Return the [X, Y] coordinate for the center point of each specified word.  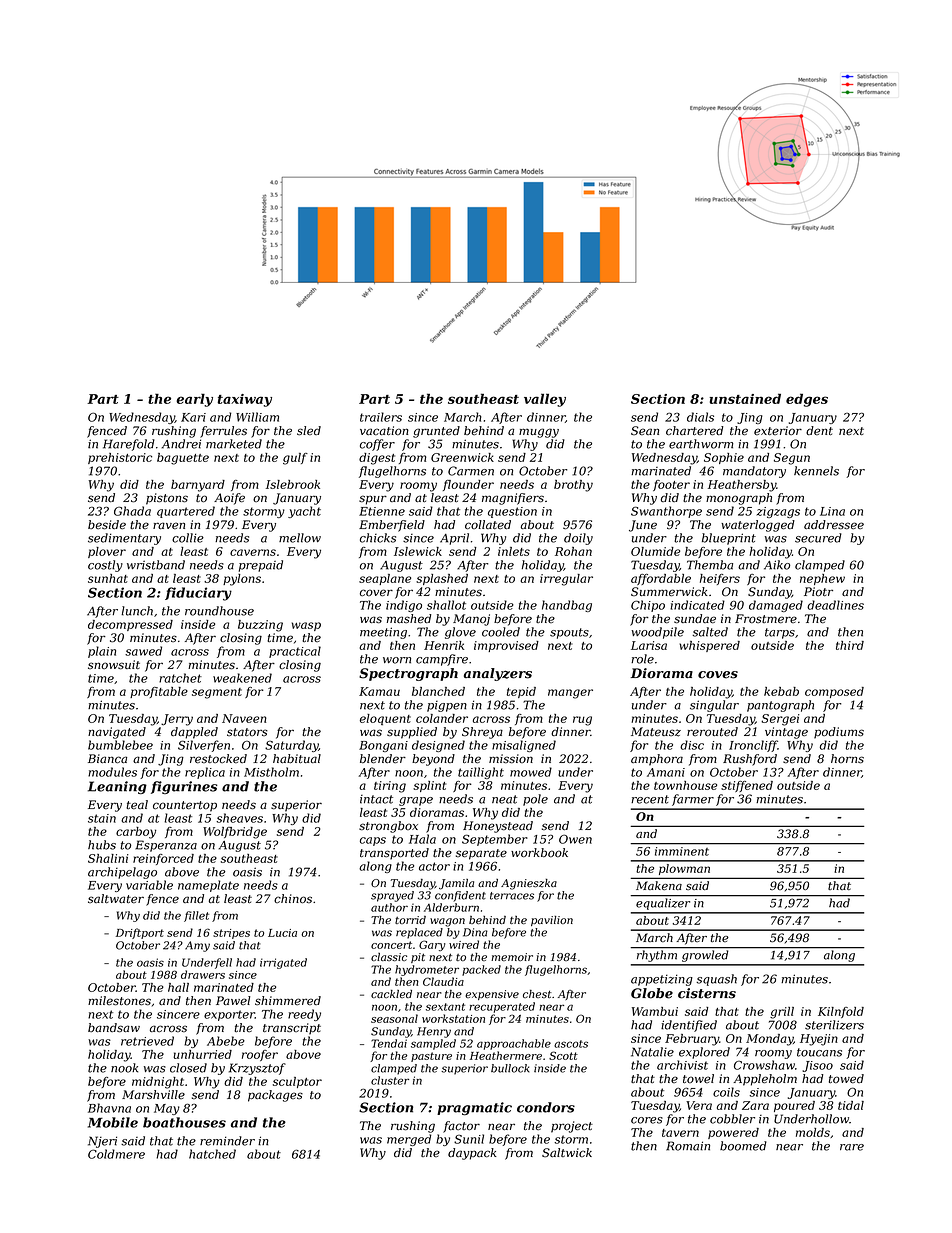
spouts [569, 633]
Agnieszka [529, 884]
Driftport [140, 933]
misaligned [524, 746]
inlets [514, 551]
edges [807, 400]
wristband [156, 565]
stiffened [747, 786]
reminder [227, 1141]
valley [545, 400]
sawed [143, 651]
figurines [184, 787]
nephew [822, 579]
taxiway [244, 400]
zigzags [778, 512]
